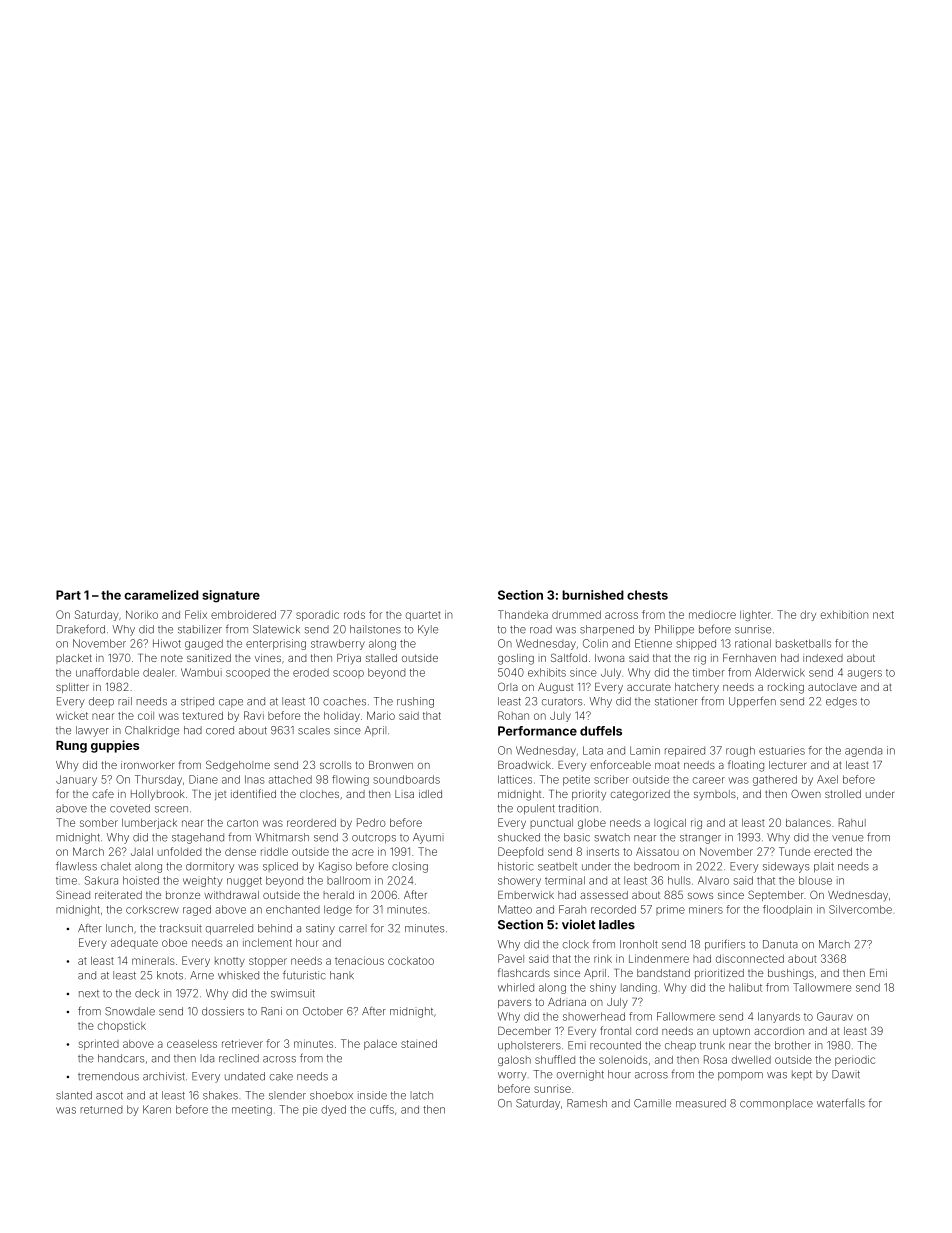 The width and height of the screenshot is (952, 1233). Describe the element at coordinates (577, 837) in the screenshot. I see `basic` at that location.
